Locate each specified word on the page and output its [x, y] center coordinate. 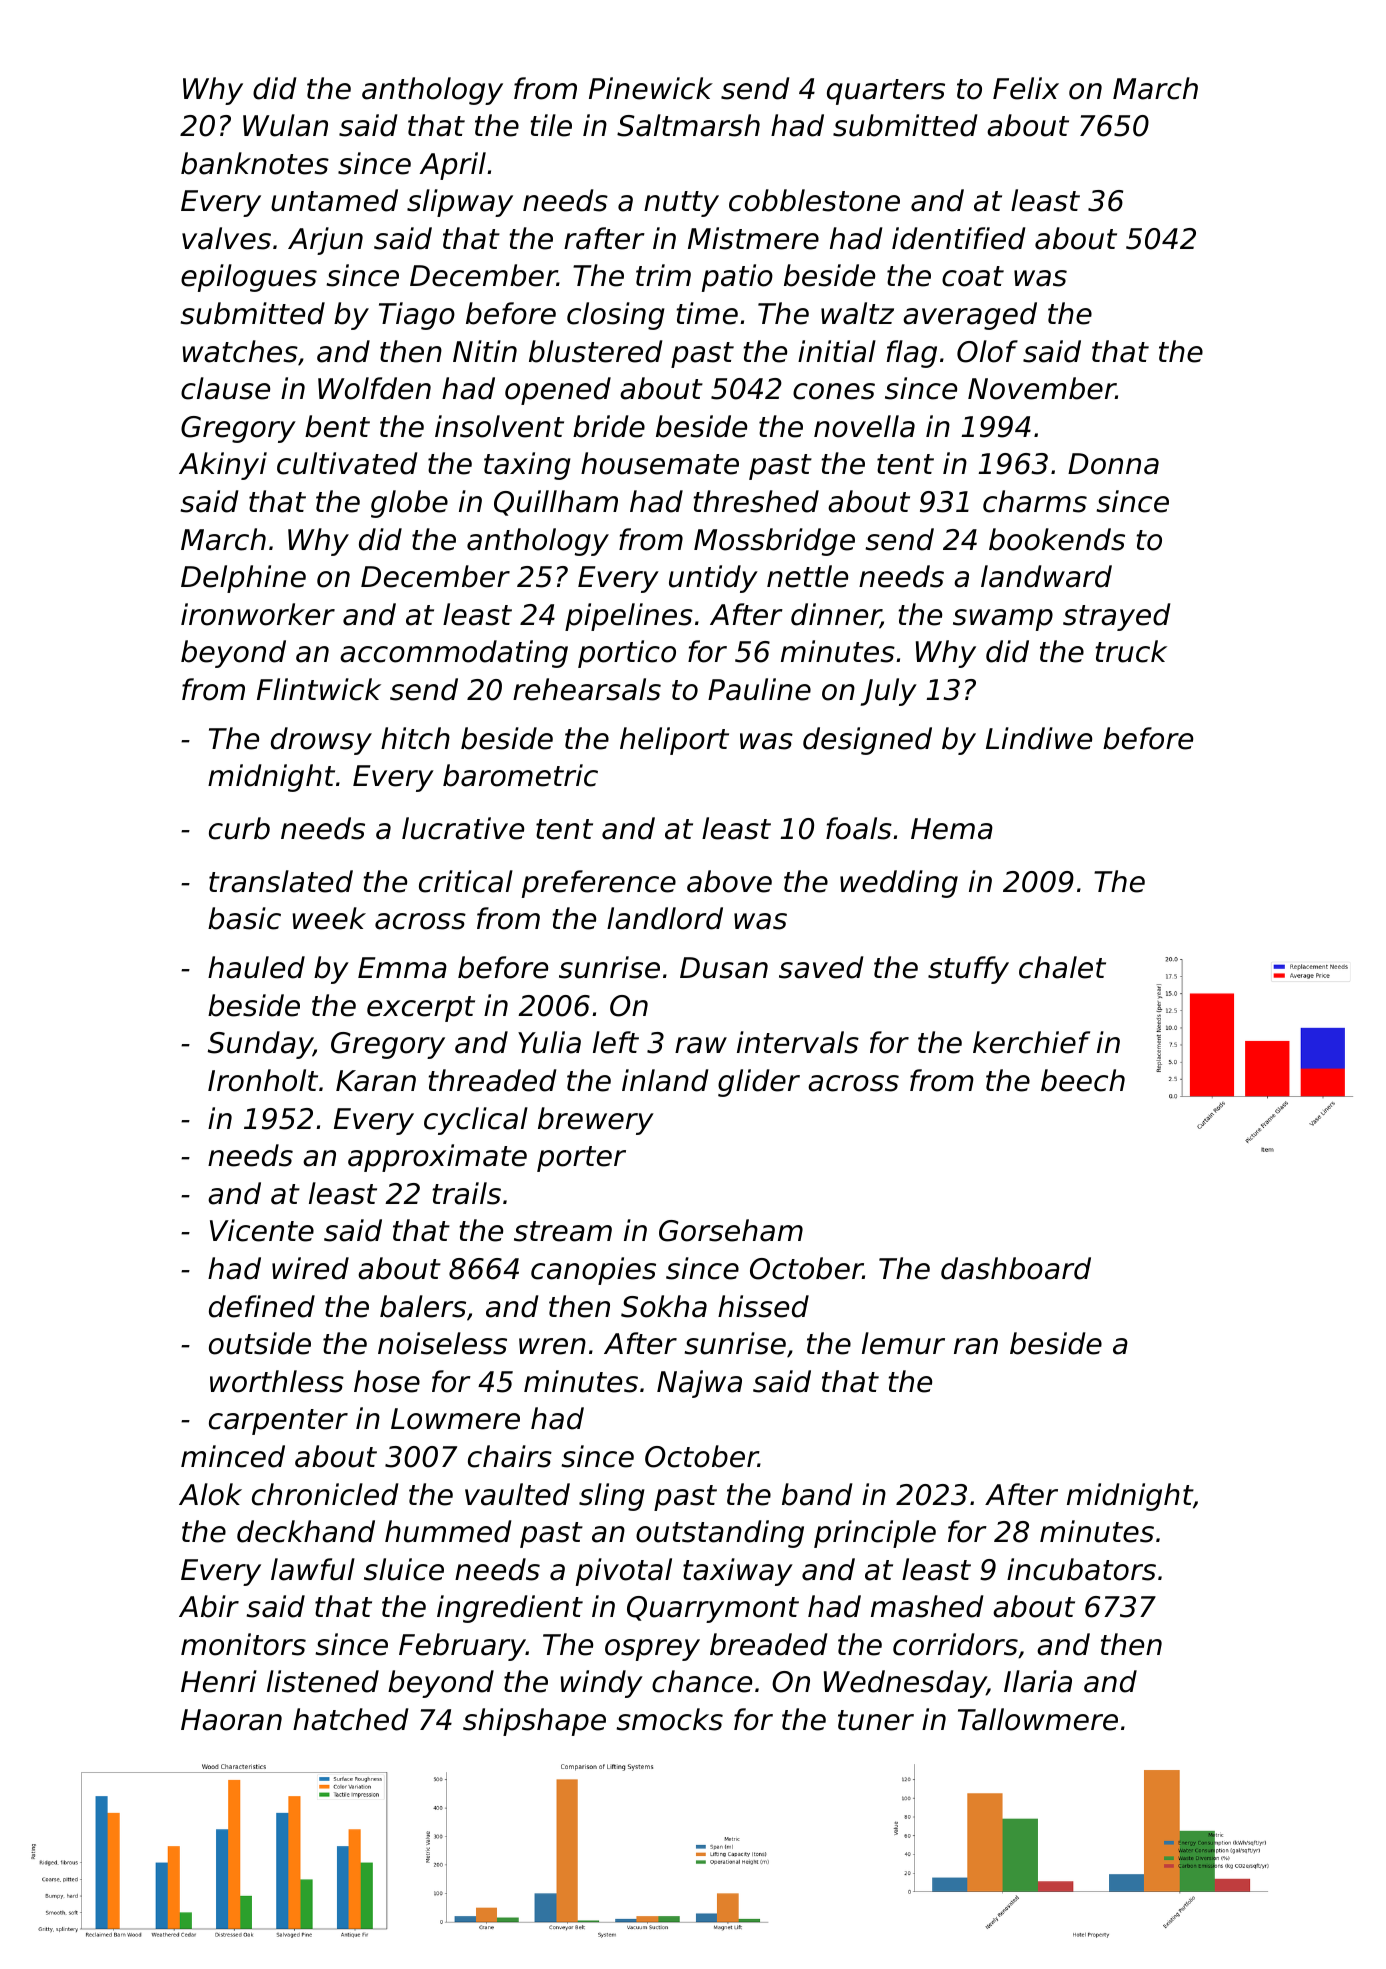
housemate [660, 463]
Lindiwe [1039, 738]
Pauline [759, 689]
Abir [209, 1606]
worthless [277, 1381]
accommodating [454, 654]
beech [1083, 1080]
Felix [1026, 88]
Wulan [285, 125]
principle [875, 1534]
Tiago [417, 316]
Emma [402, 968]
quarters [886, 92]
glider [759, 1083]
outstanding [720, 1534]
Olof [987, 351]
